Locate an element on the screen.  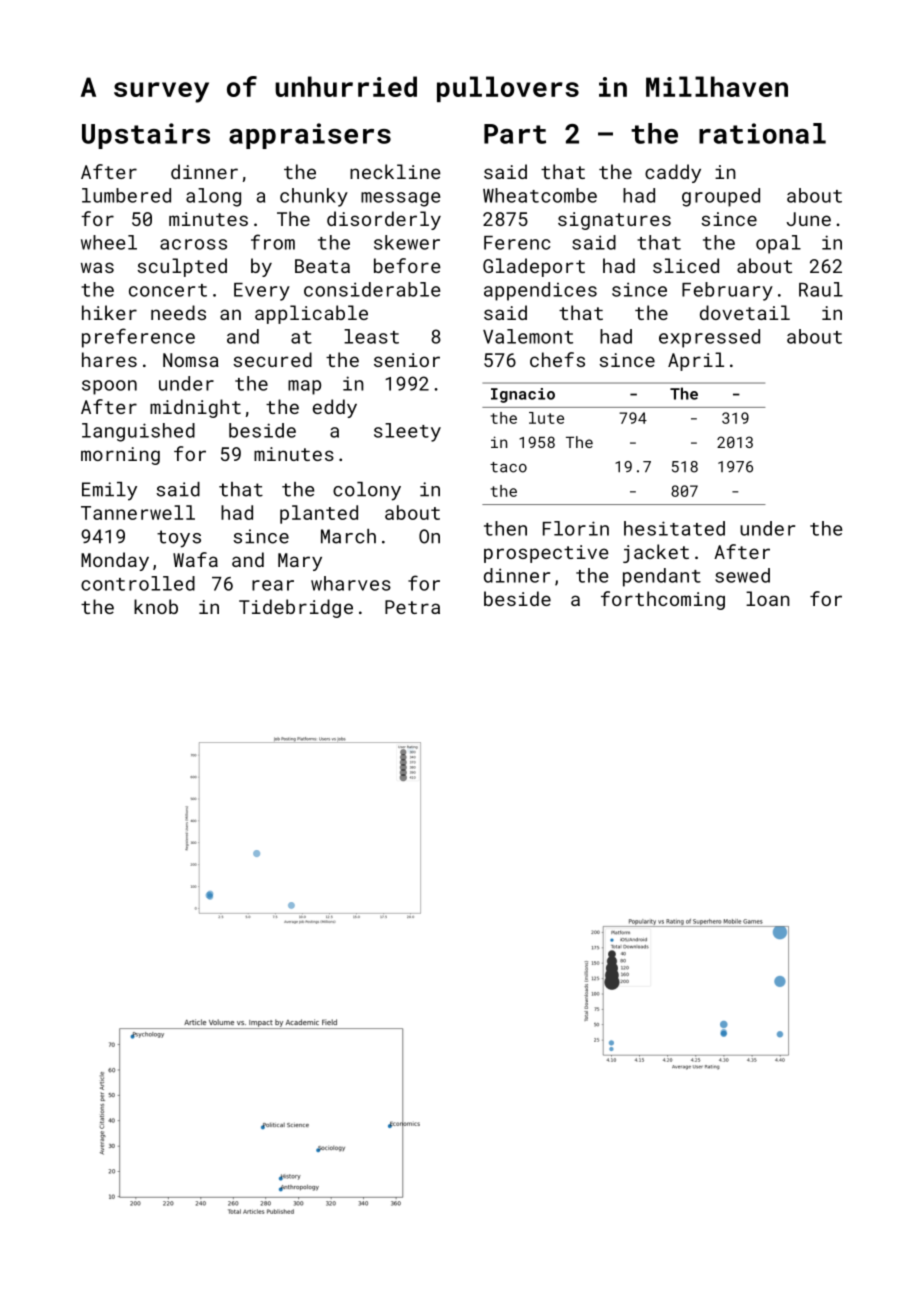
chefs is located at coordinates (557, 359).
